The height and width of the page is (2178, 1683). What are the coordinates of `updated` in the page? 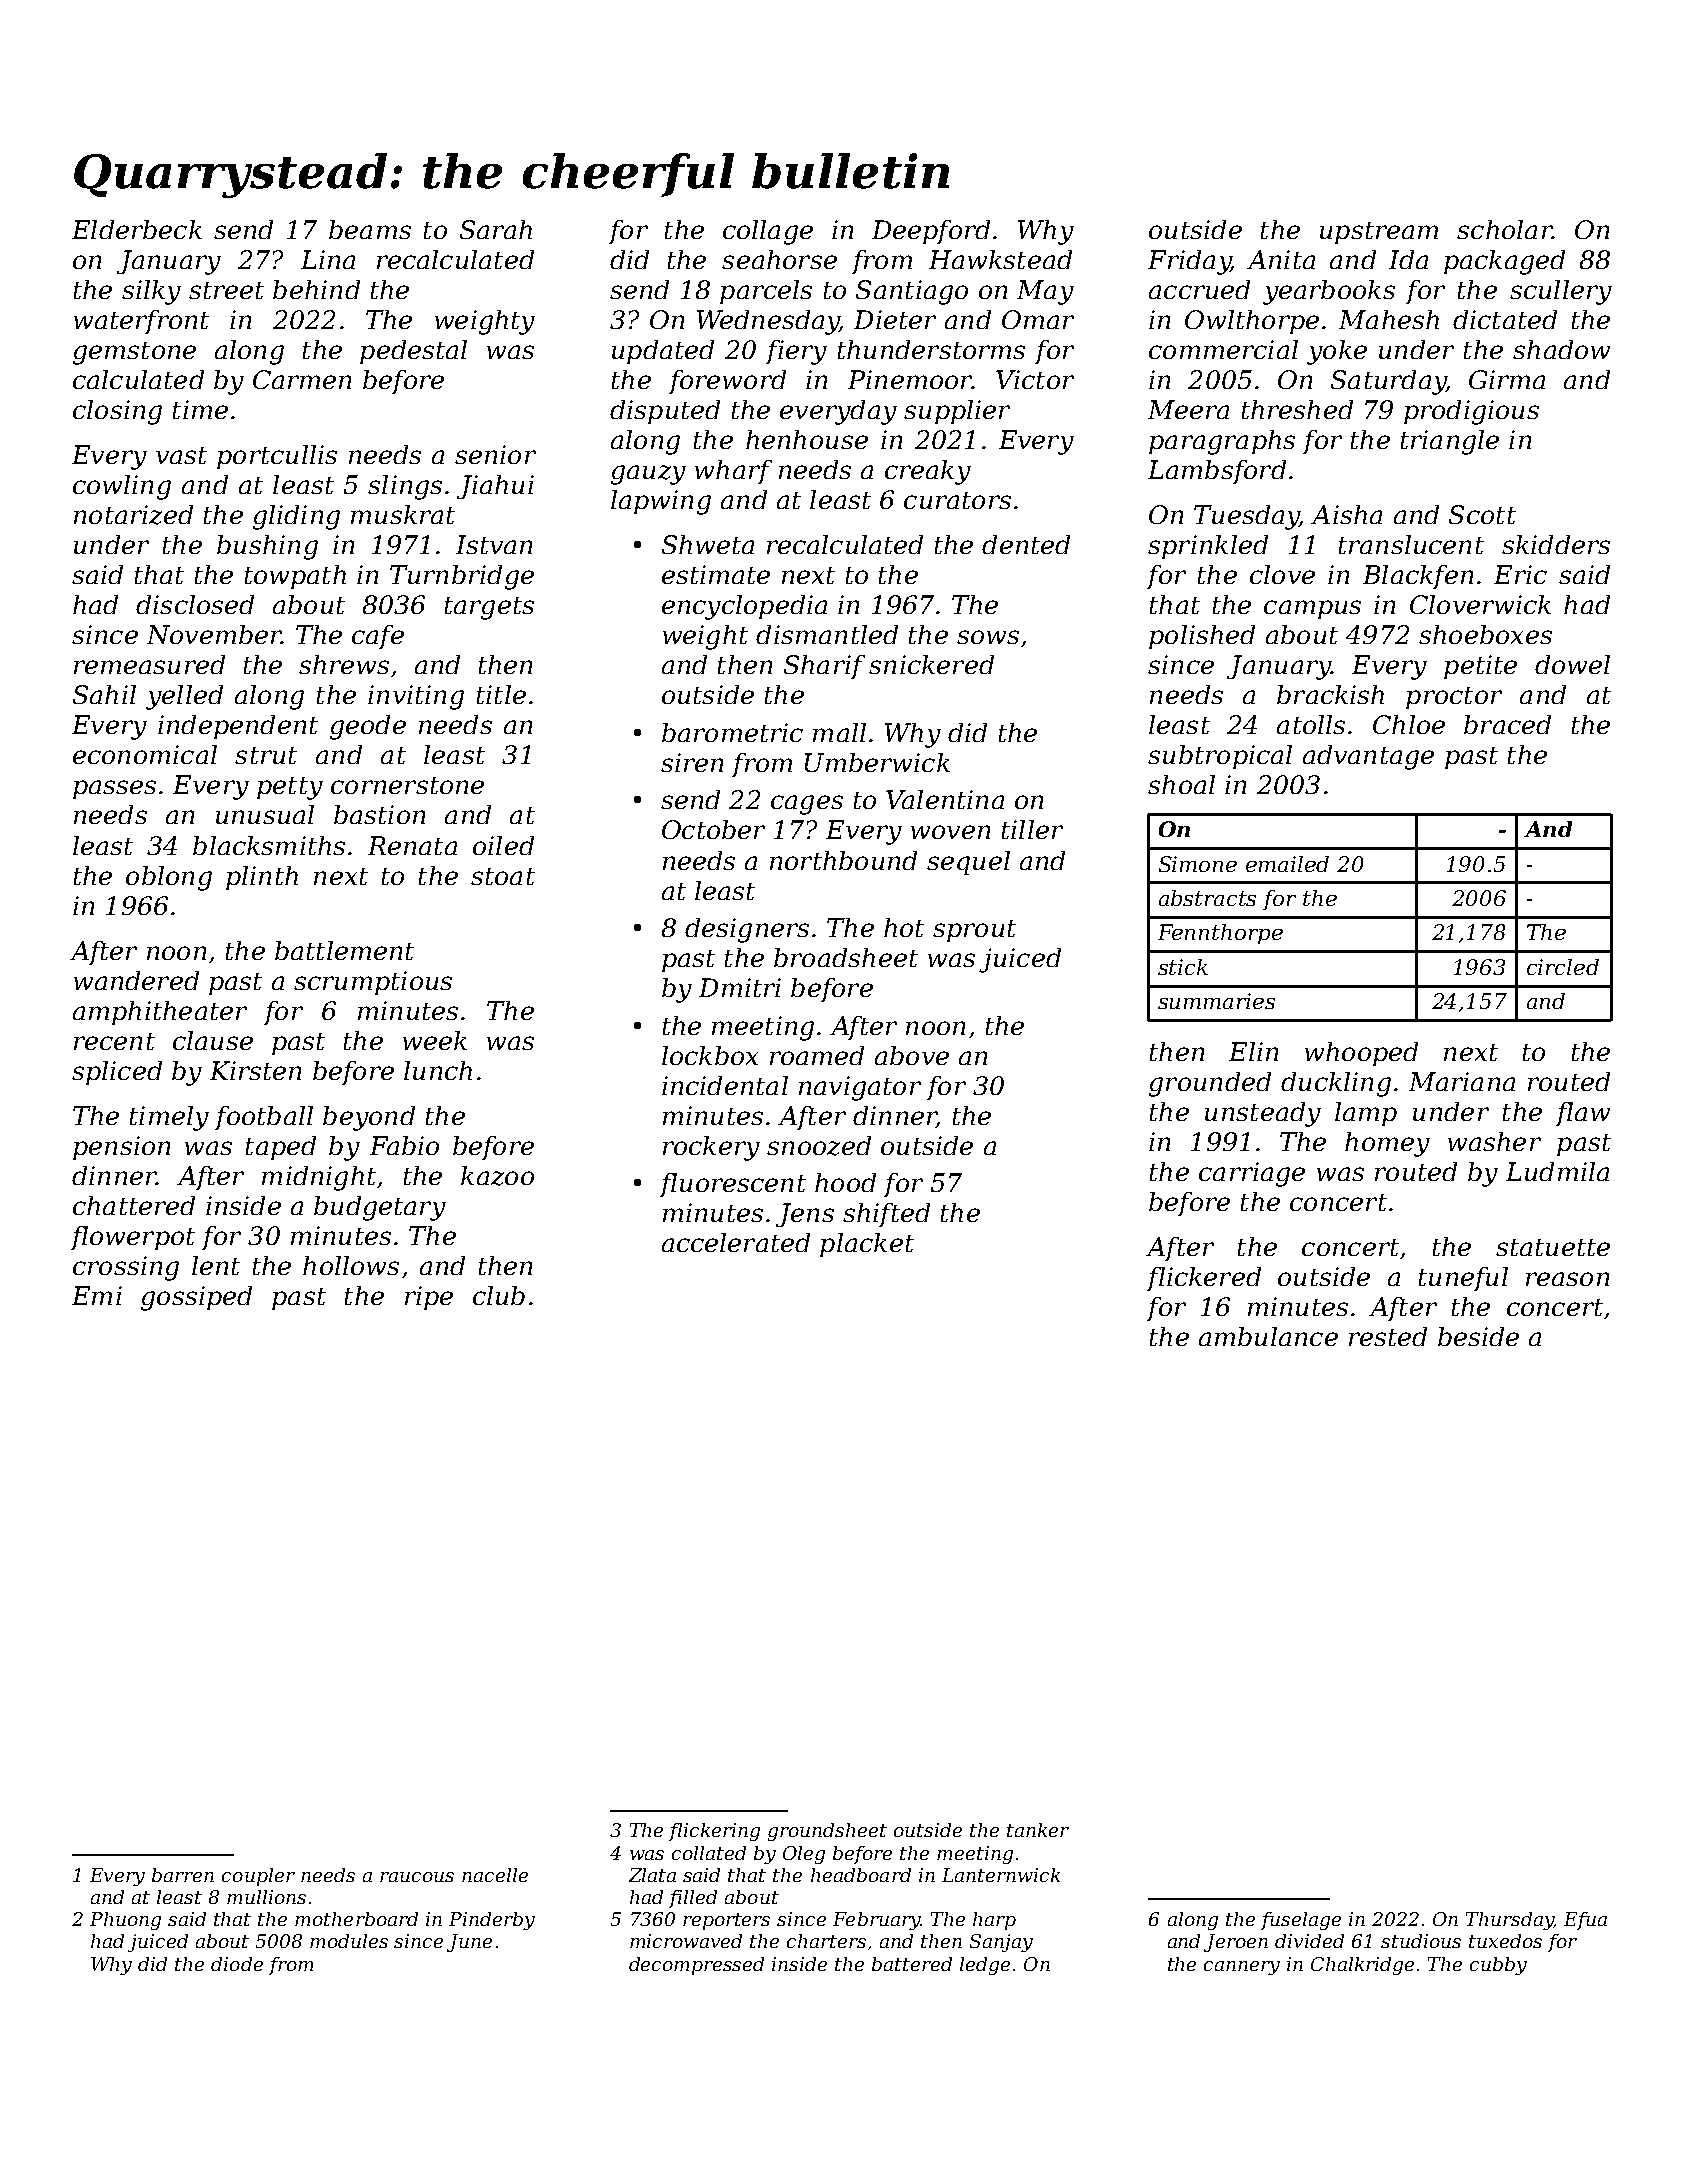 It's located at (663, 352).
